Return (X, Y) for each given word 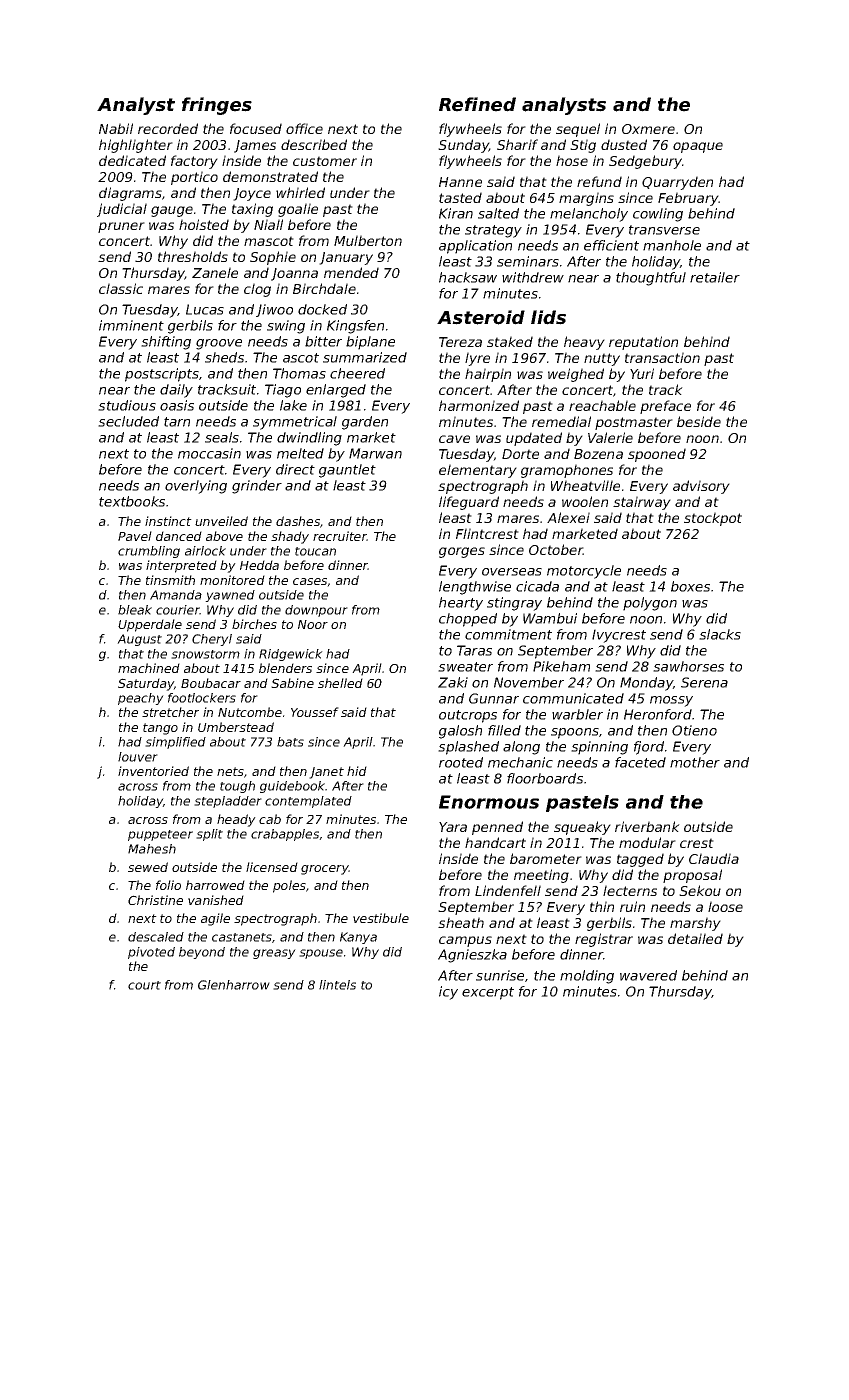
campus (465, 941)
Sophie (273, 258)
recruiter (340, 536)
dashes (298, 521)
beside (699, 421)
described (314, 144)
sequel (578, 130)
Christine (155, 900)
